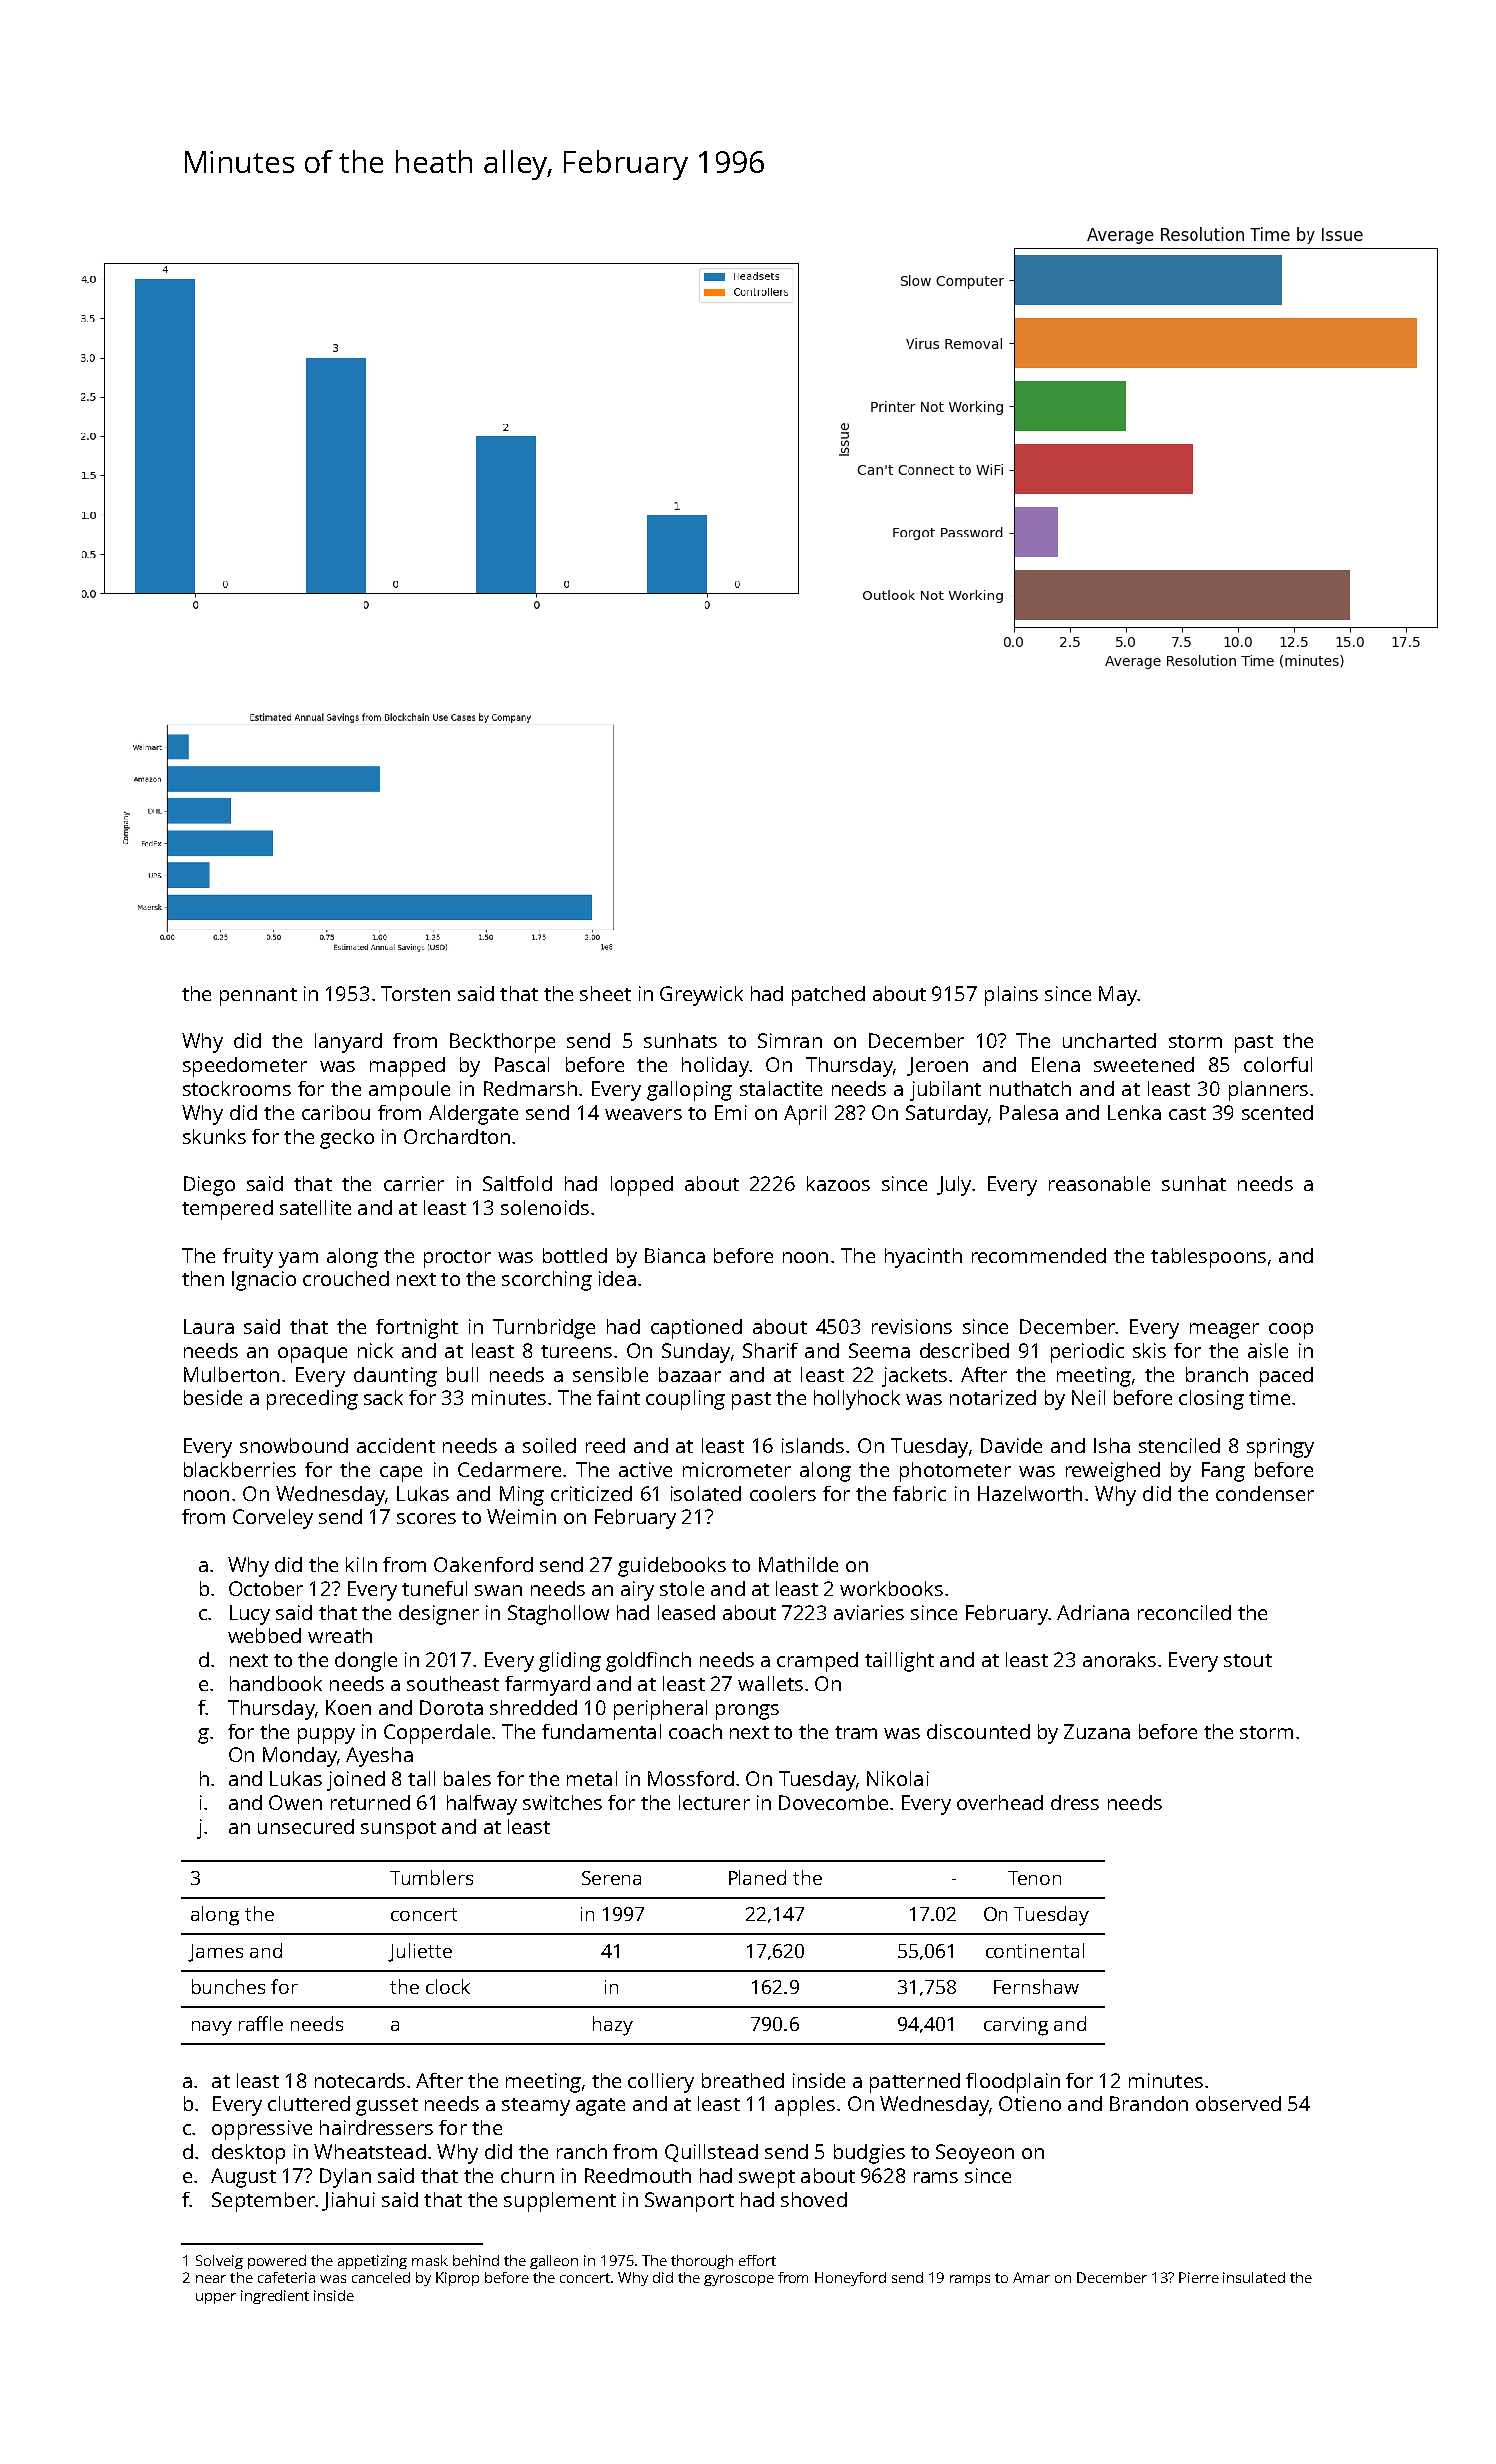 The width and height of the image is (1496, 2464). What do you see at coordinates (605, 993) in the image?
I see `sheet` at bounding box center [605, 993].
